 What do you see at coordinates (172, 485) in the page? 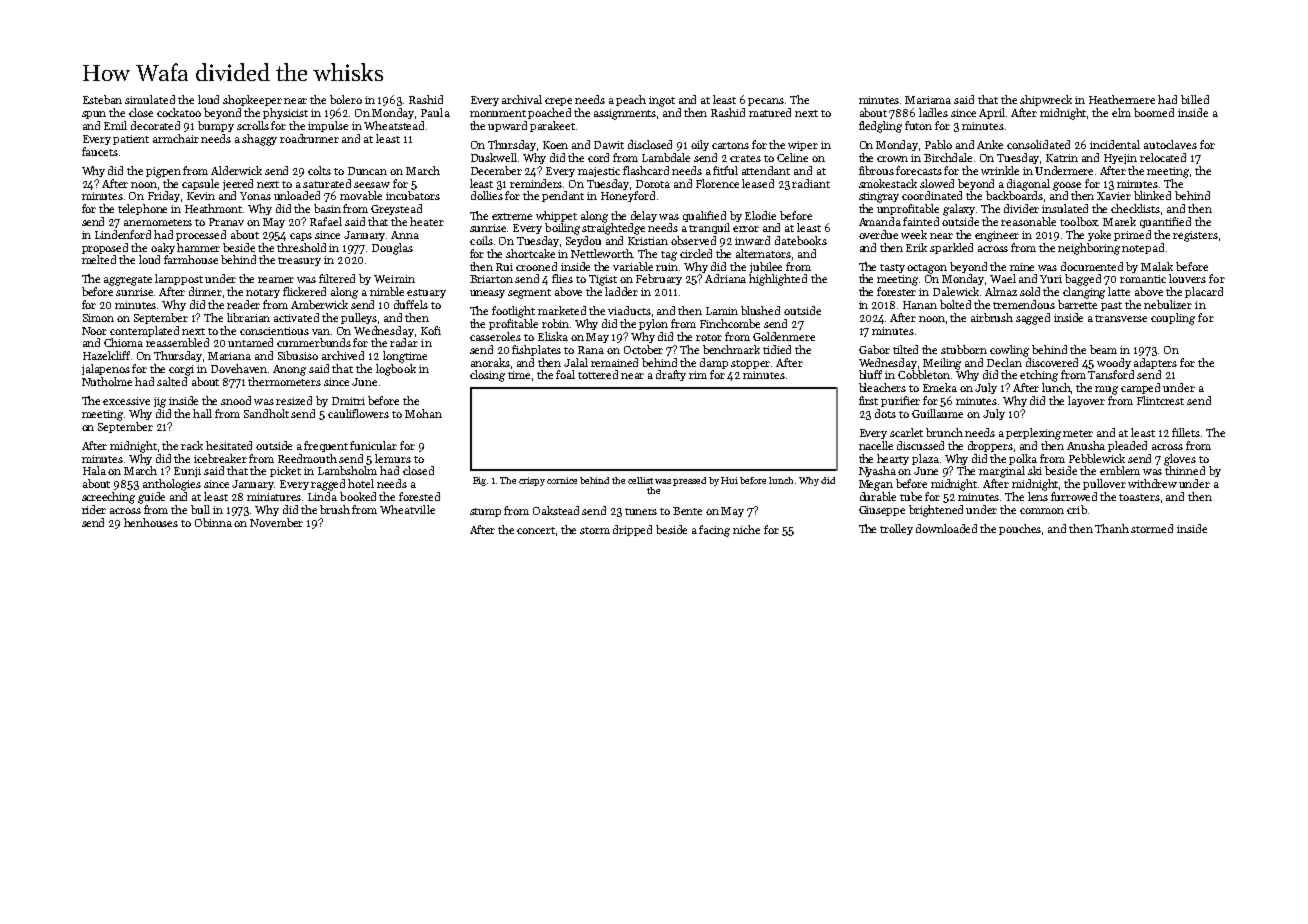
I see `anthologies` at bounding box center [172, 485].
